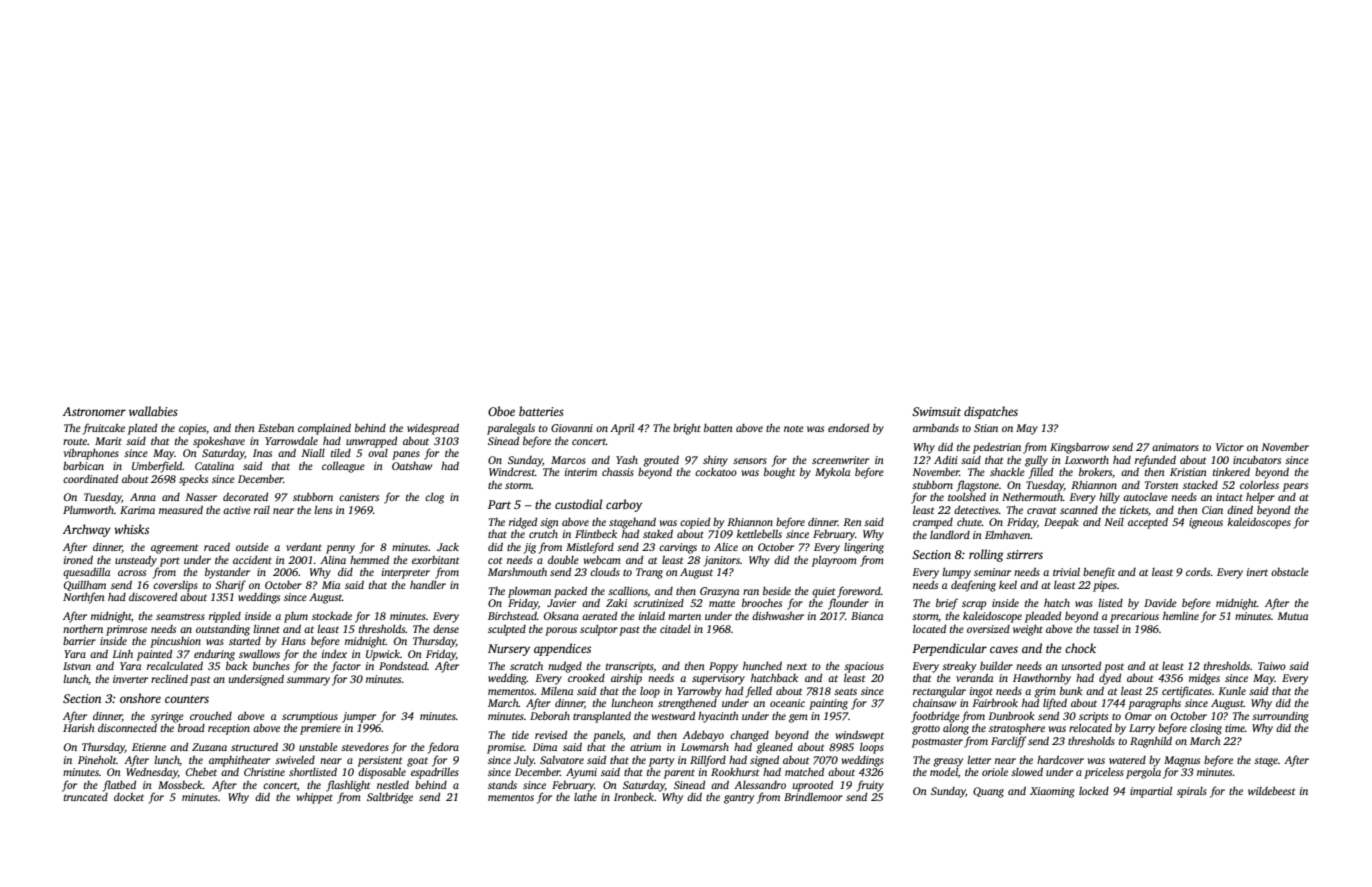 This page has width=1372, height=887. Describe the element at coordinates (91, 454) in the page. I see `vibraphones` at that location.
